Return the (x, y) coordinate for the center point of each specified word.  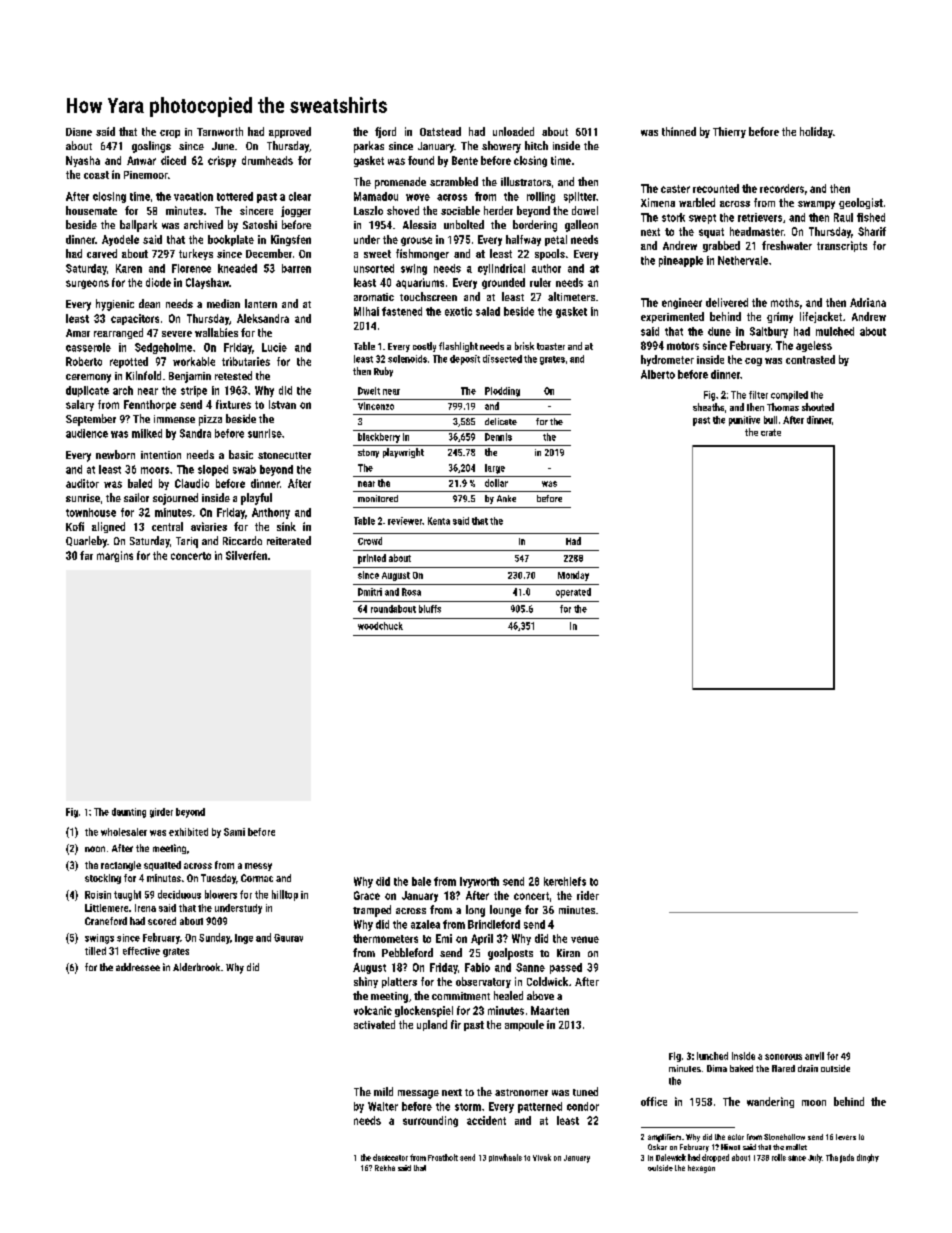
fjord (385, 132)
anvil (814, 1056)
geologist (861, 203)
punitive (744, 421)
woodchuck (380, 626)
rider (588, 895)
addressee (138, 967)
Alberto (658, 374)
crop (170, 134)
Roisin (98, 895)
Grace (367, 895)
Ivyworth (479, 882)
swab (244, 469)
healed (508, 995)
